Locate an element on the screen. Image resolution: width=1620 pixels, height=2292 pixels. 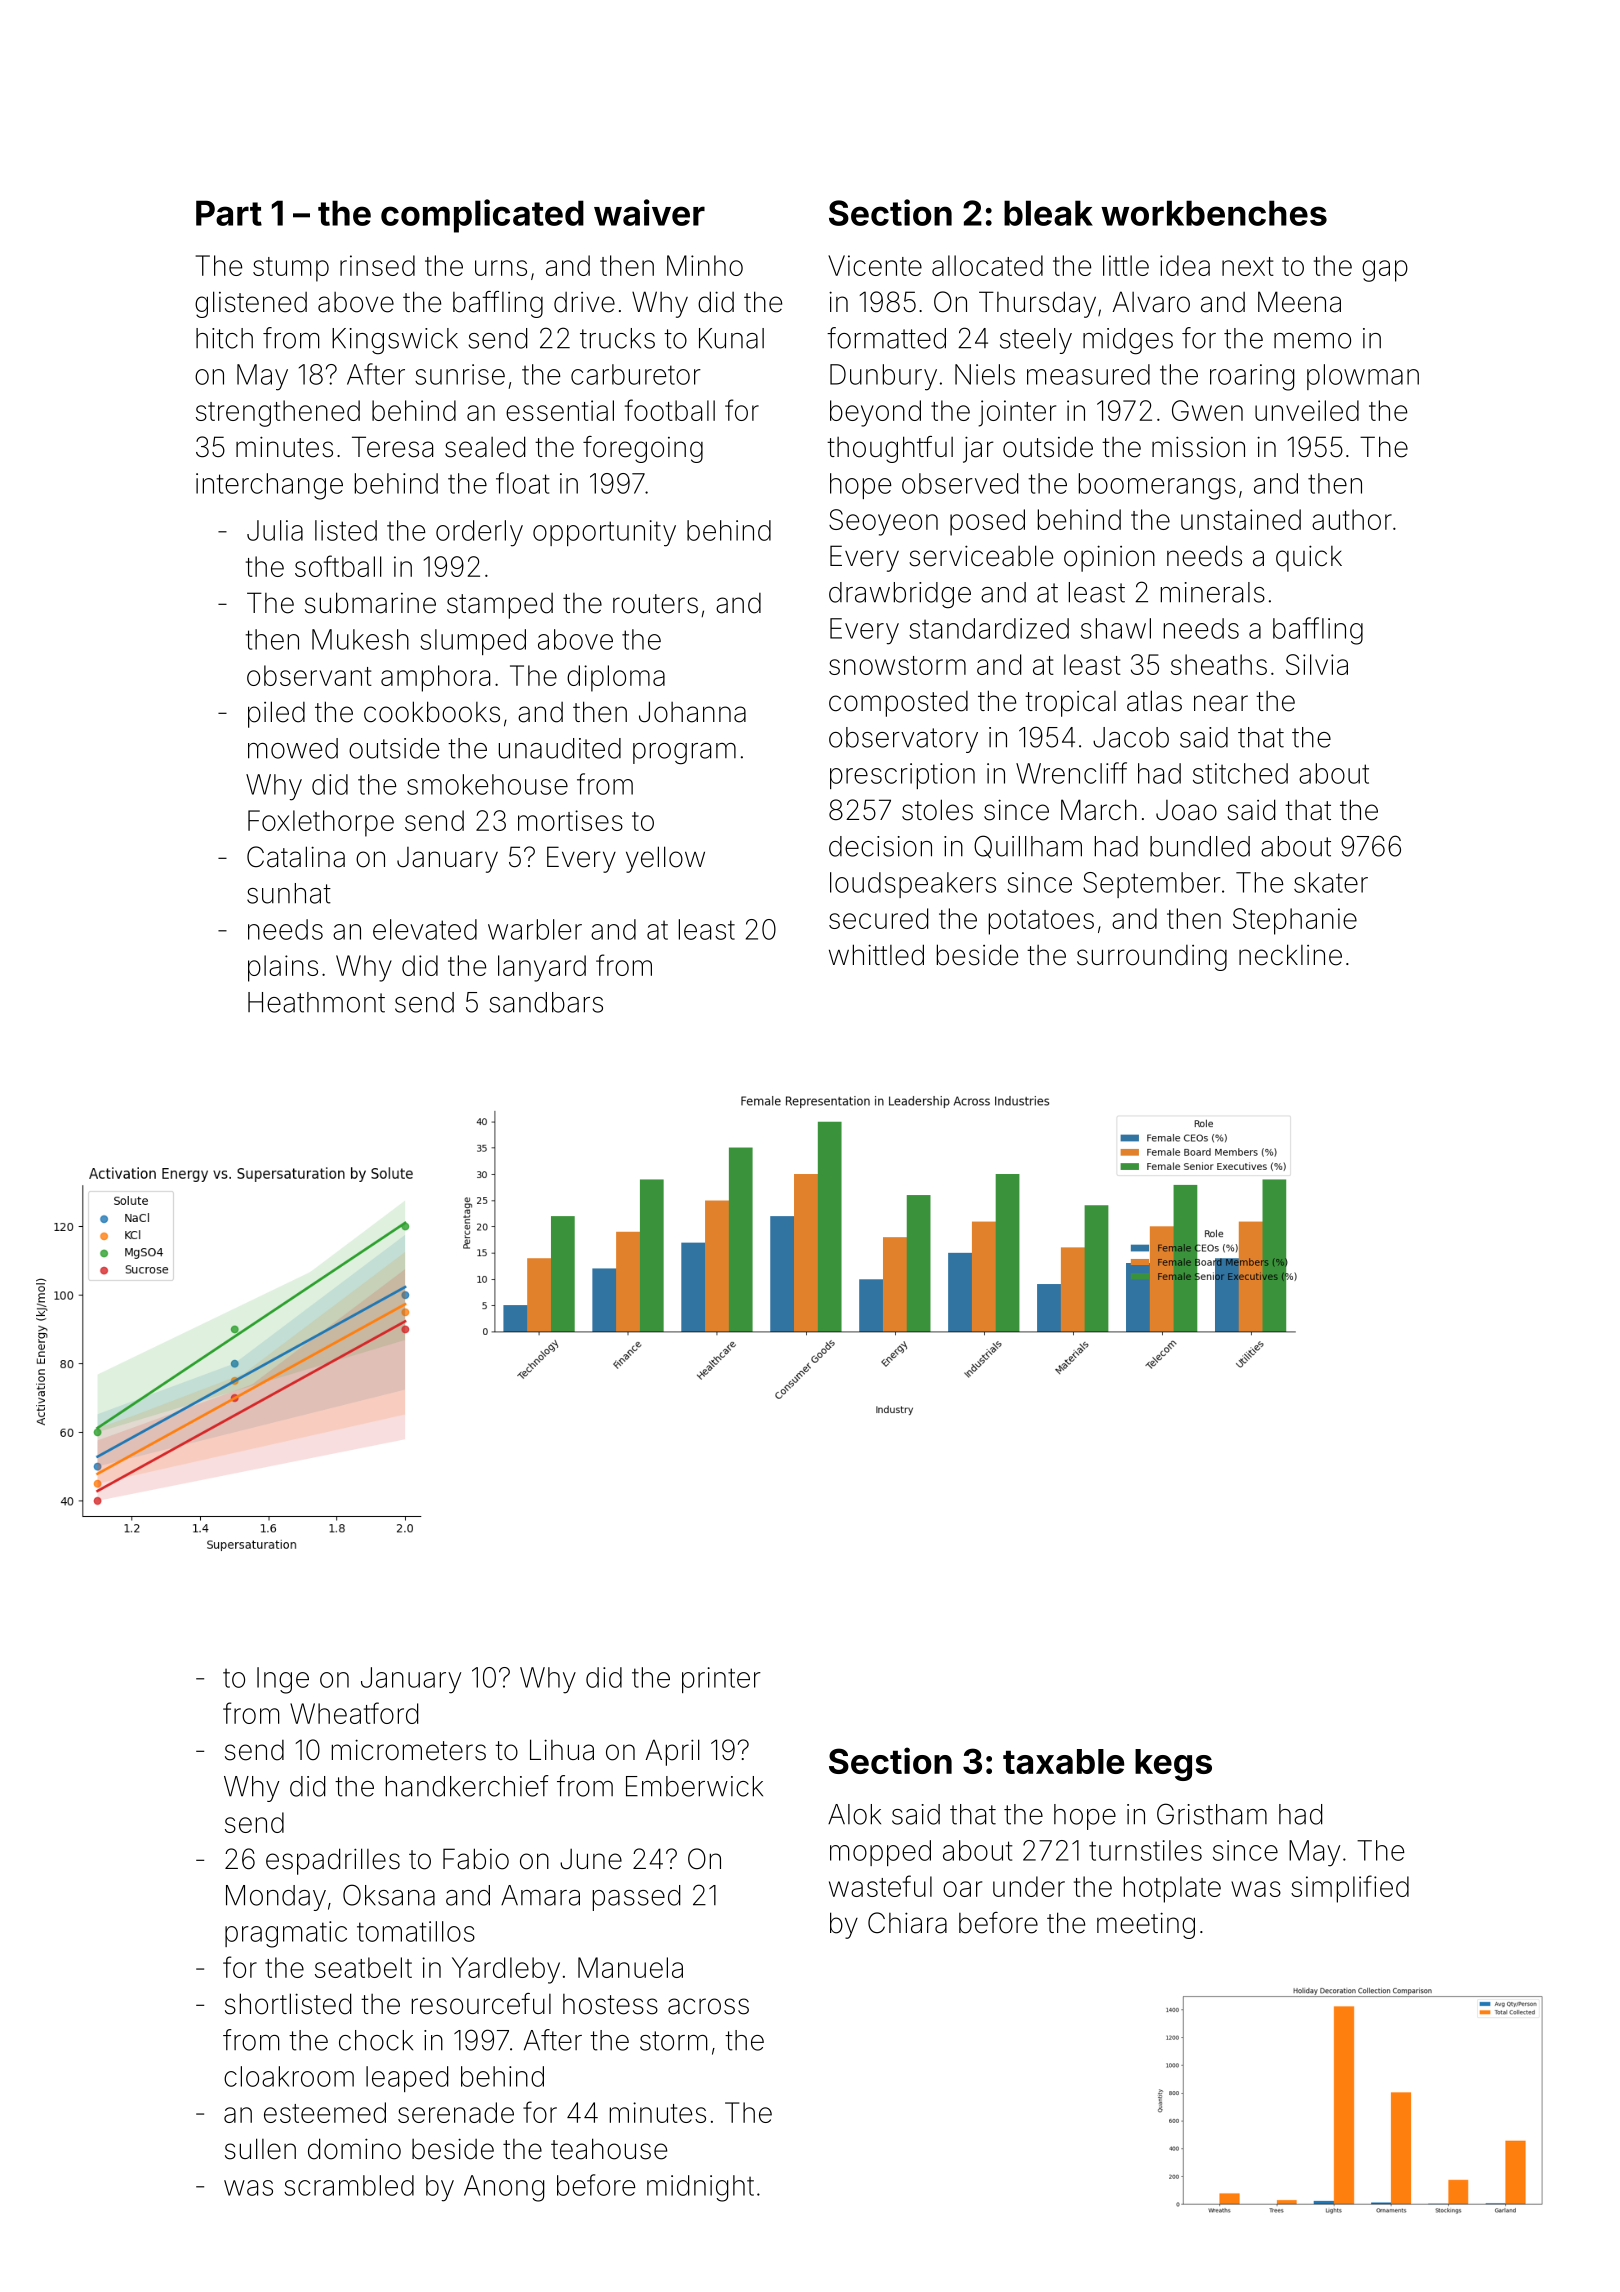
Jacob is located at coordinates (1131, 737).
